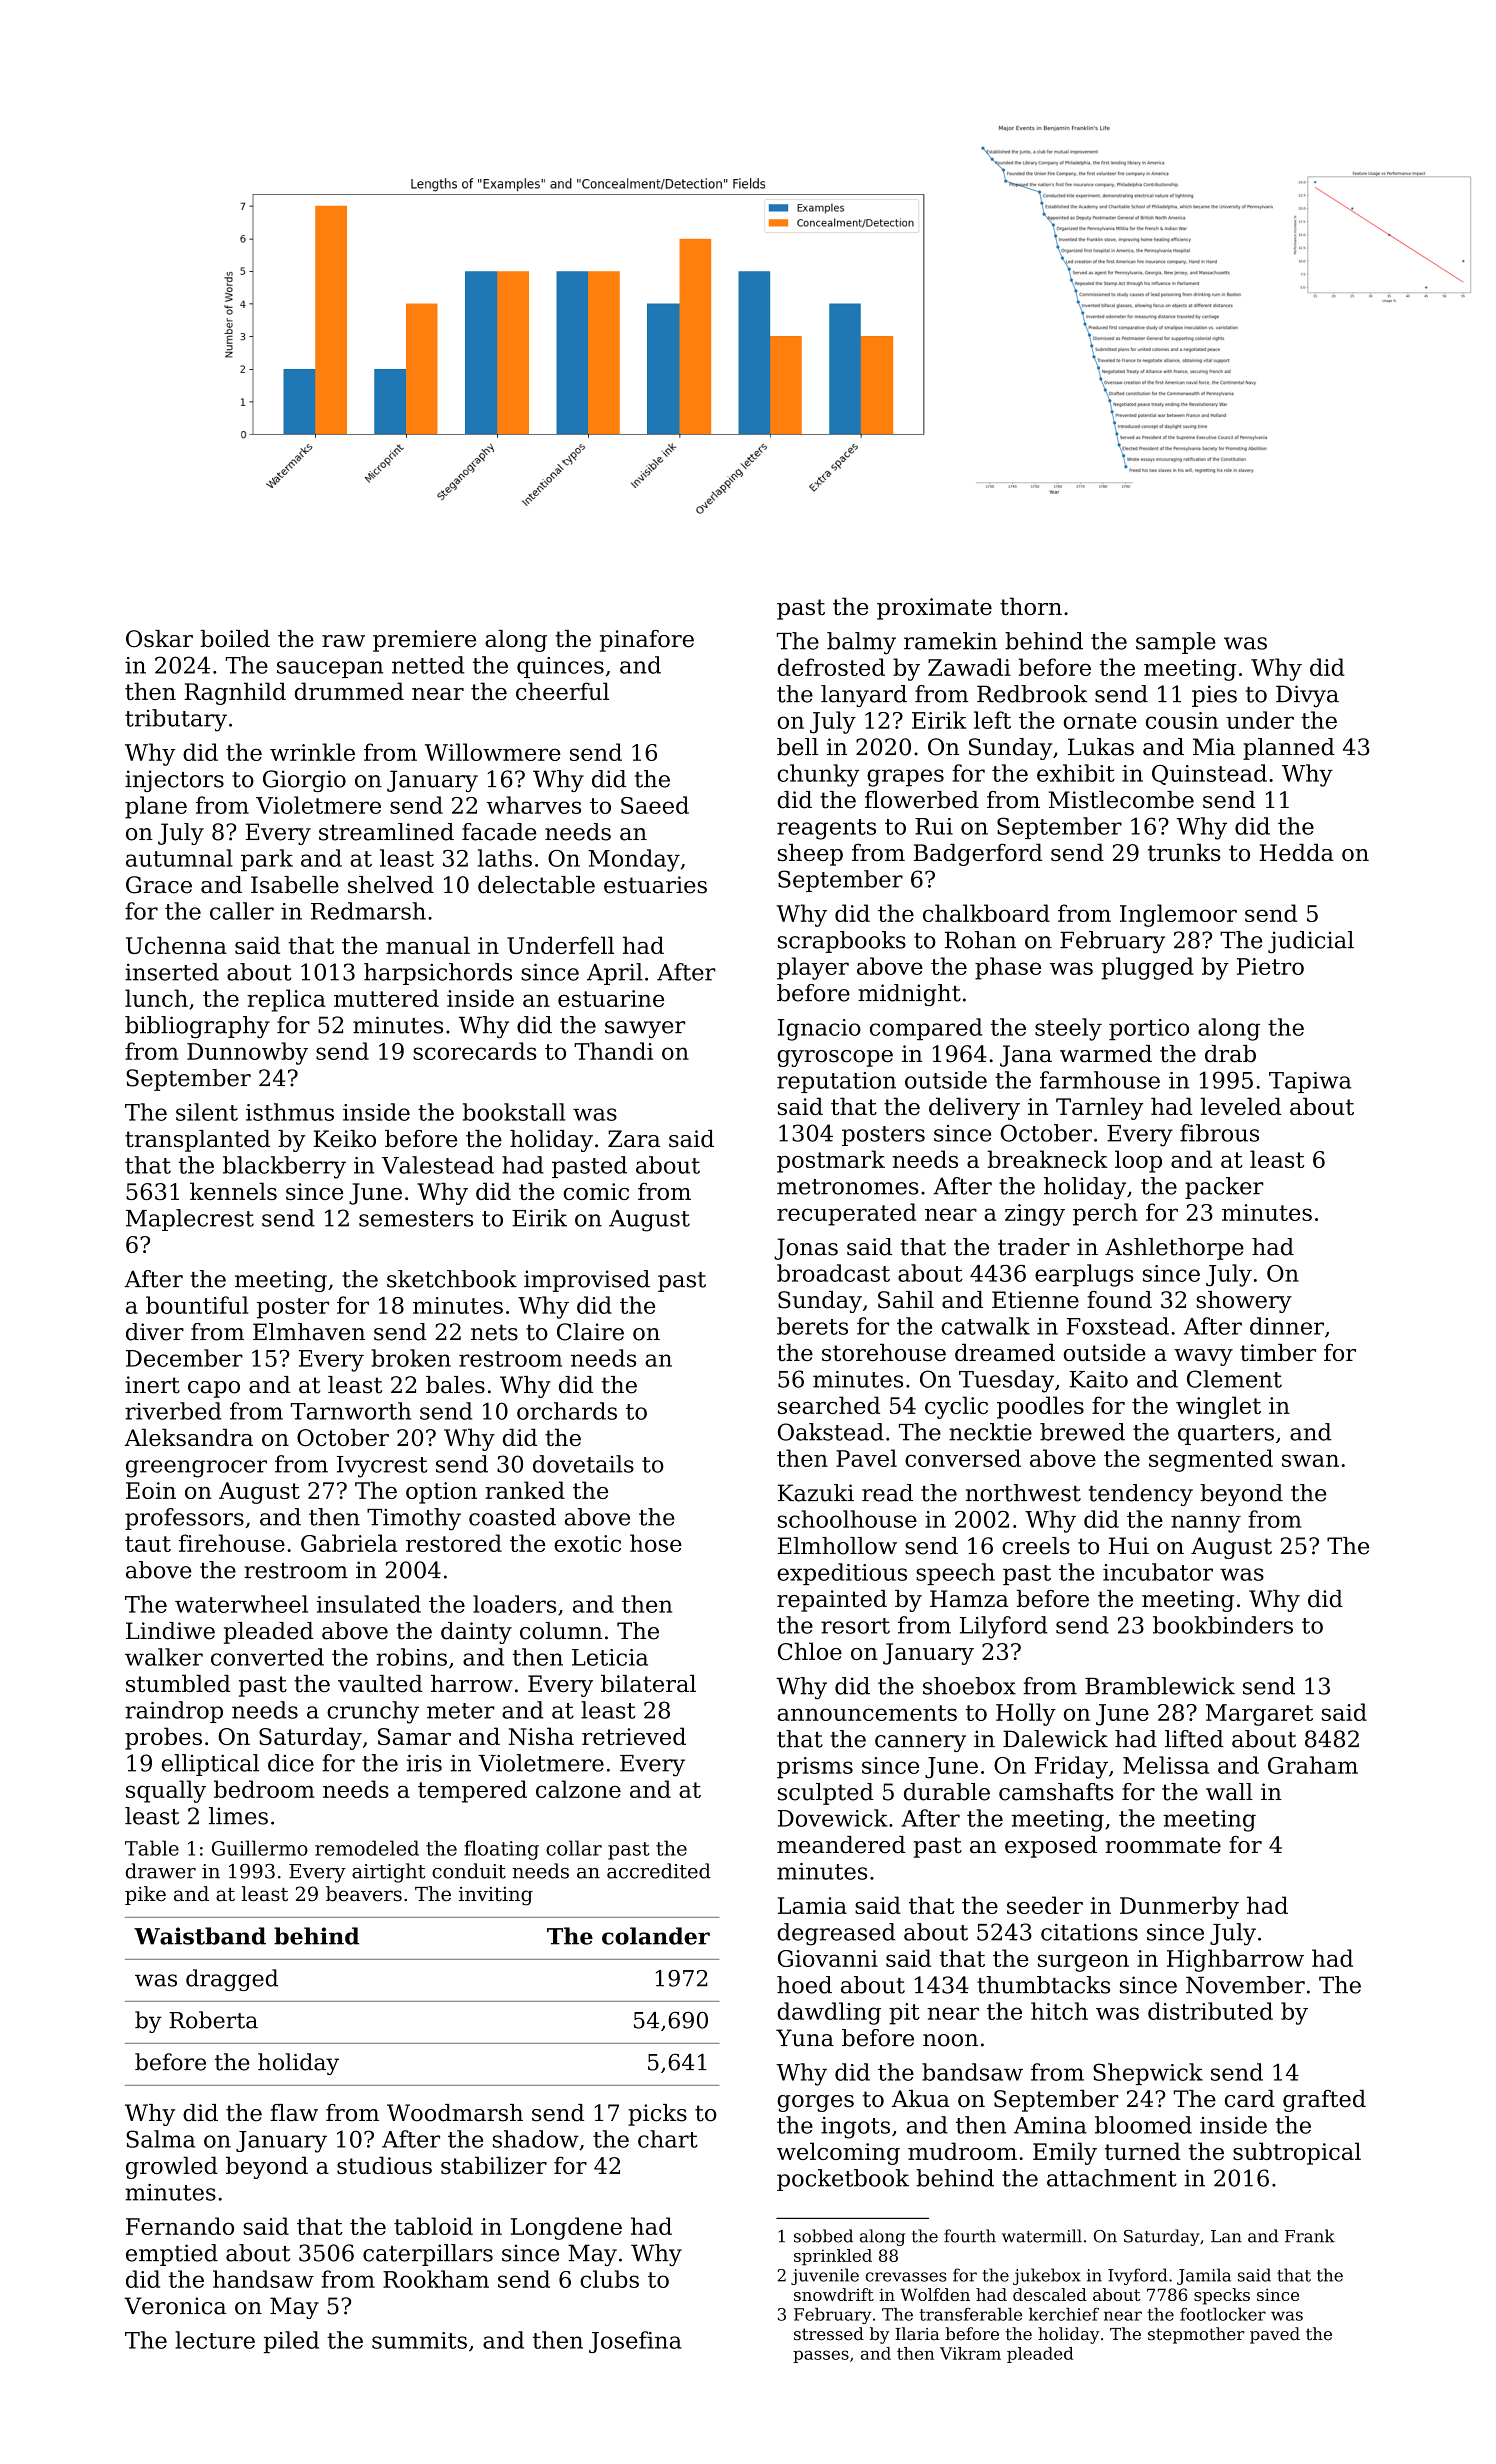 This page has width=1496, height=2464. Describe the element at coordinates (1223, 1625) in the page. I see `bookbinders` at that location.
